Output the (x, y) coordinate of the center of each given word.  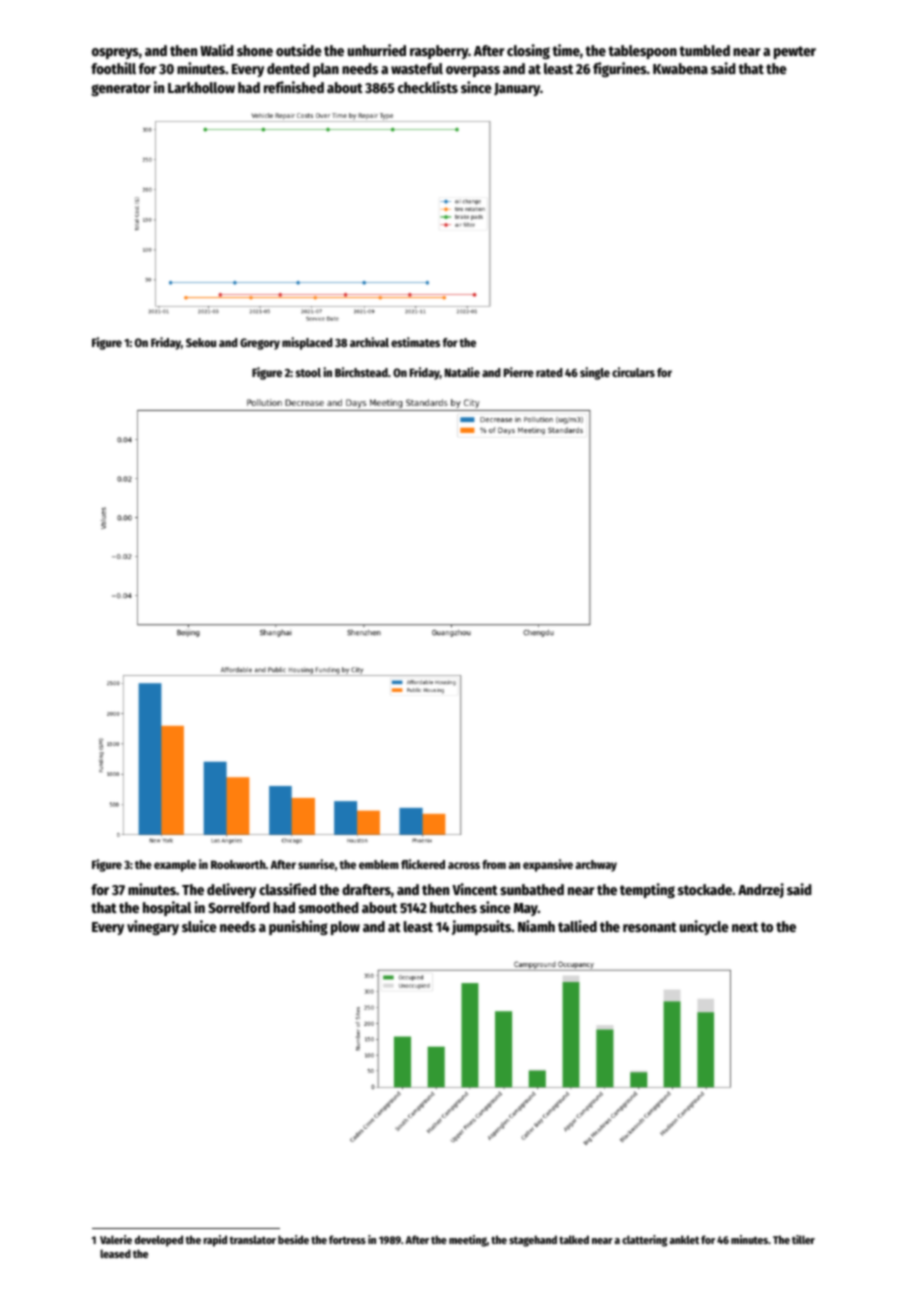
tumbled (704, 50)
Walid (217, 50)
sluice (199, 926)
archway (596, 866)
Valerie (116, 1239)
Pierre (519, 372)
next (745, 927)
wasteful (417, 68)
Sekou (201, 342)
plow (345, 928)
